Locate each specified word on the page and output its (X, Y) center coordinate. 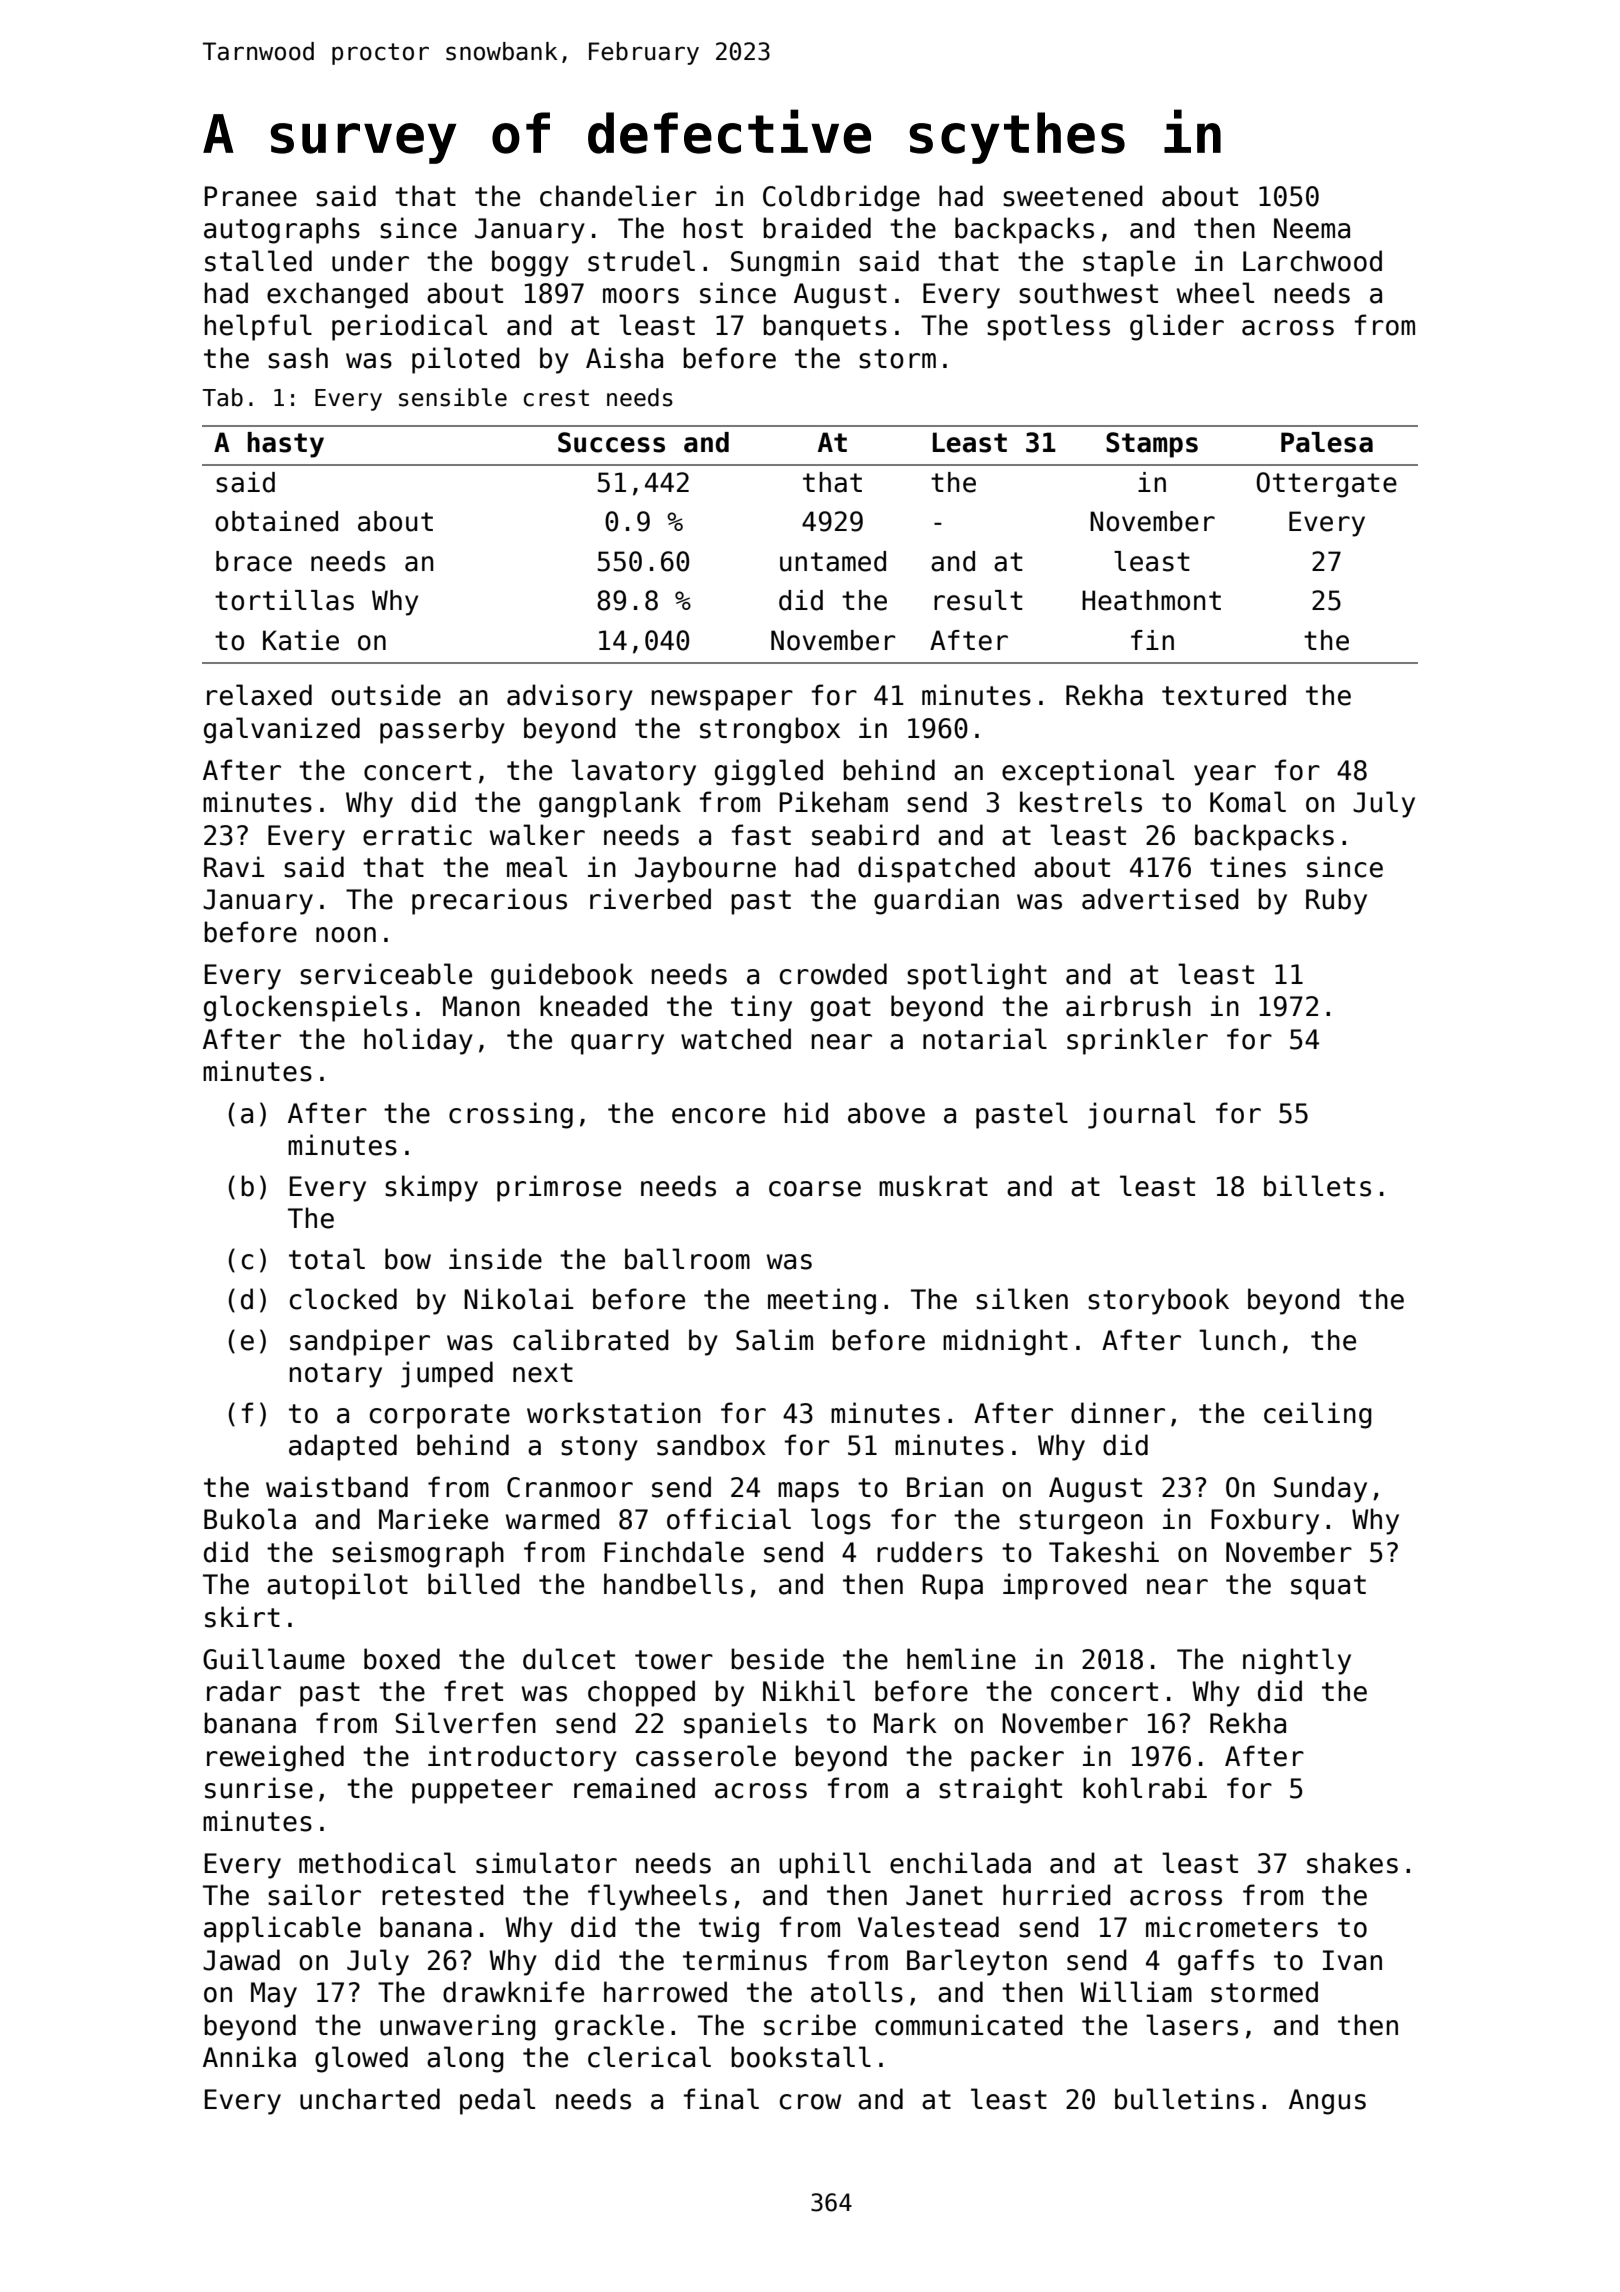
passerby (442, 730)
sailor (314, 1895)
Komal (1248, 802)
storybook (1158, 1301)
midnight (1005, 1342)
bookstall (801, 2057)
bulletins (1184, 2099)
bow (408, 1259)
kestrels (1081, 802)
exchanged (337, 295)
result (978, 600)
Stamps (1152, 445)
